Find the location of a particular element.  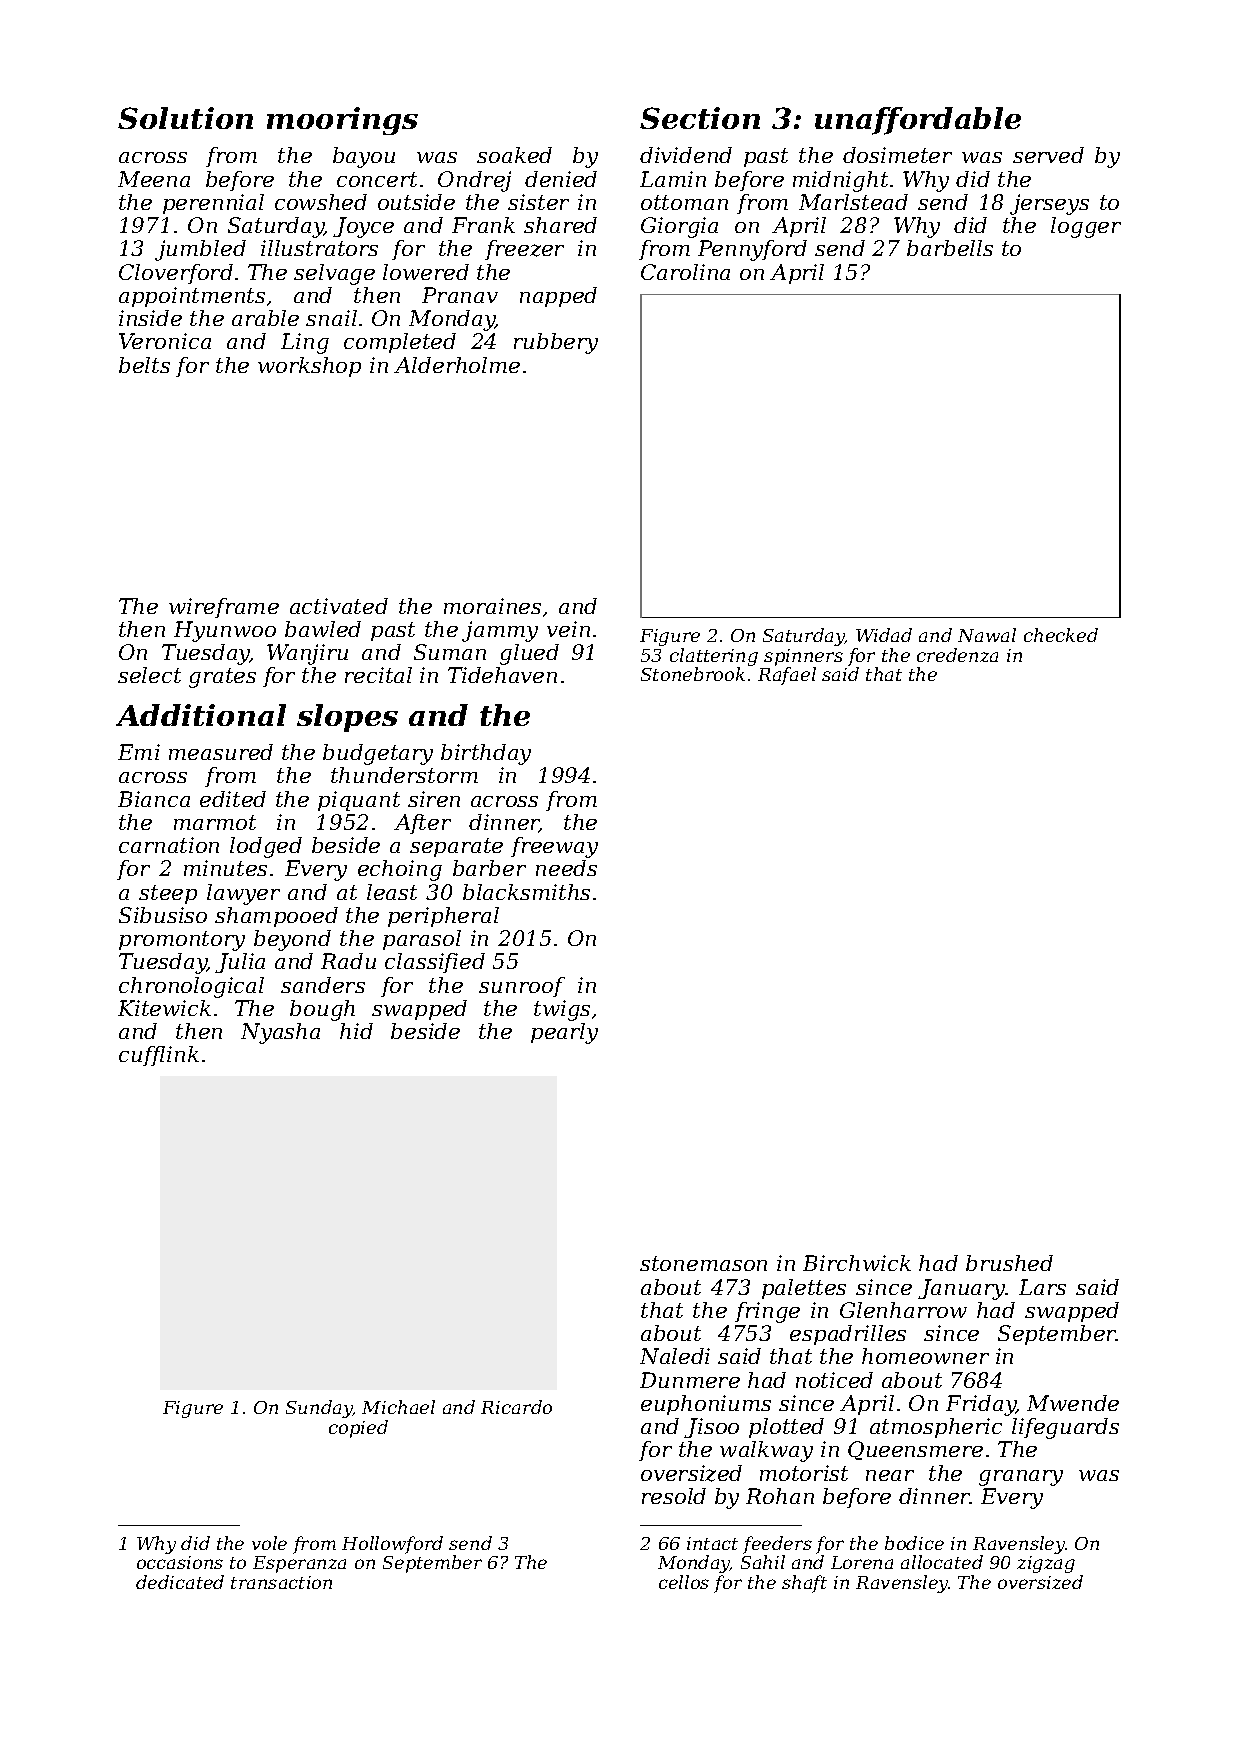

zigzag is located at coordinates (1046, 1564).
